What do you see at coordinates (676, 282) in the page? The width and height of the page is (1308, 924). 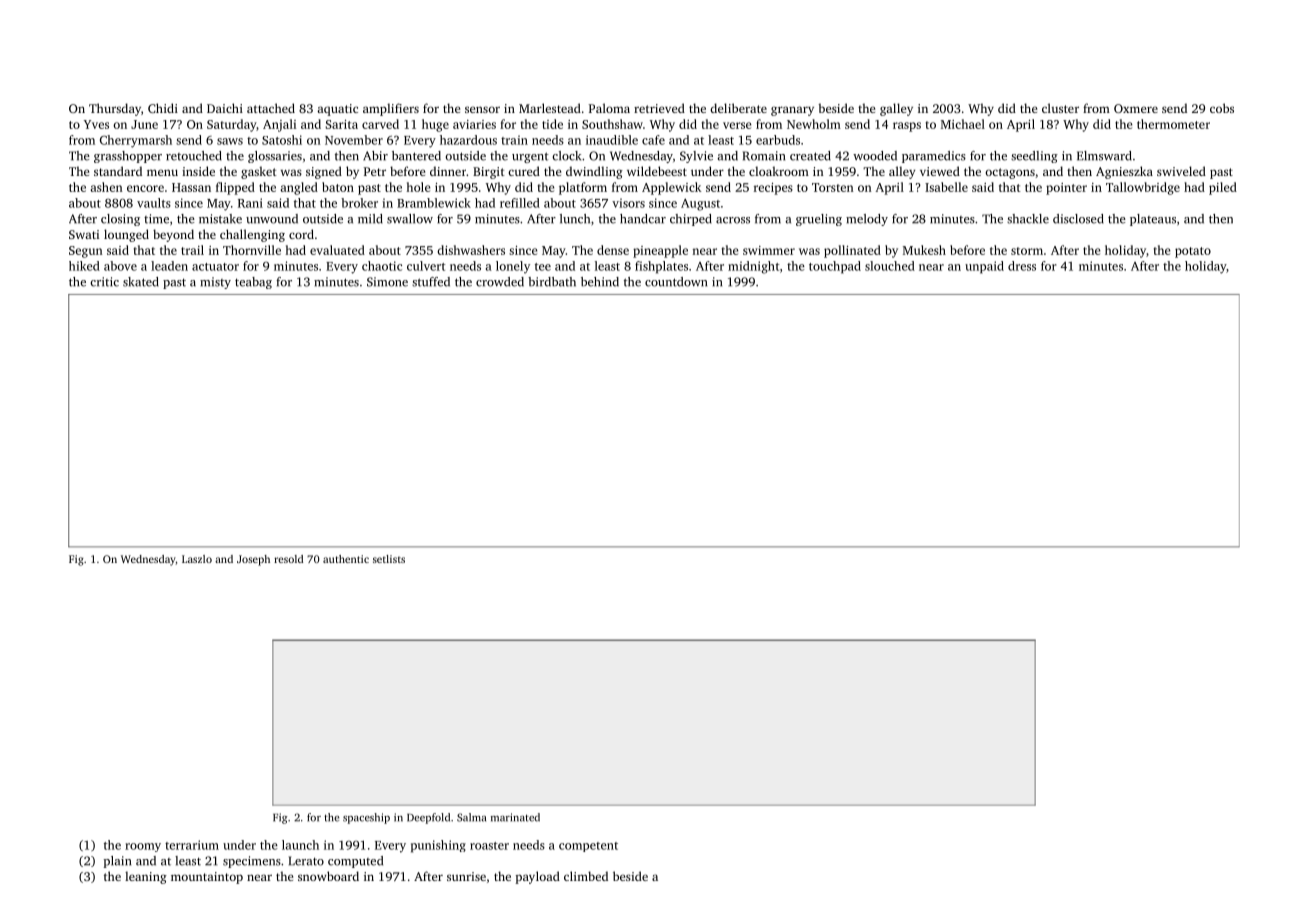 I see `countdown` at bounding box center [676, 282].
